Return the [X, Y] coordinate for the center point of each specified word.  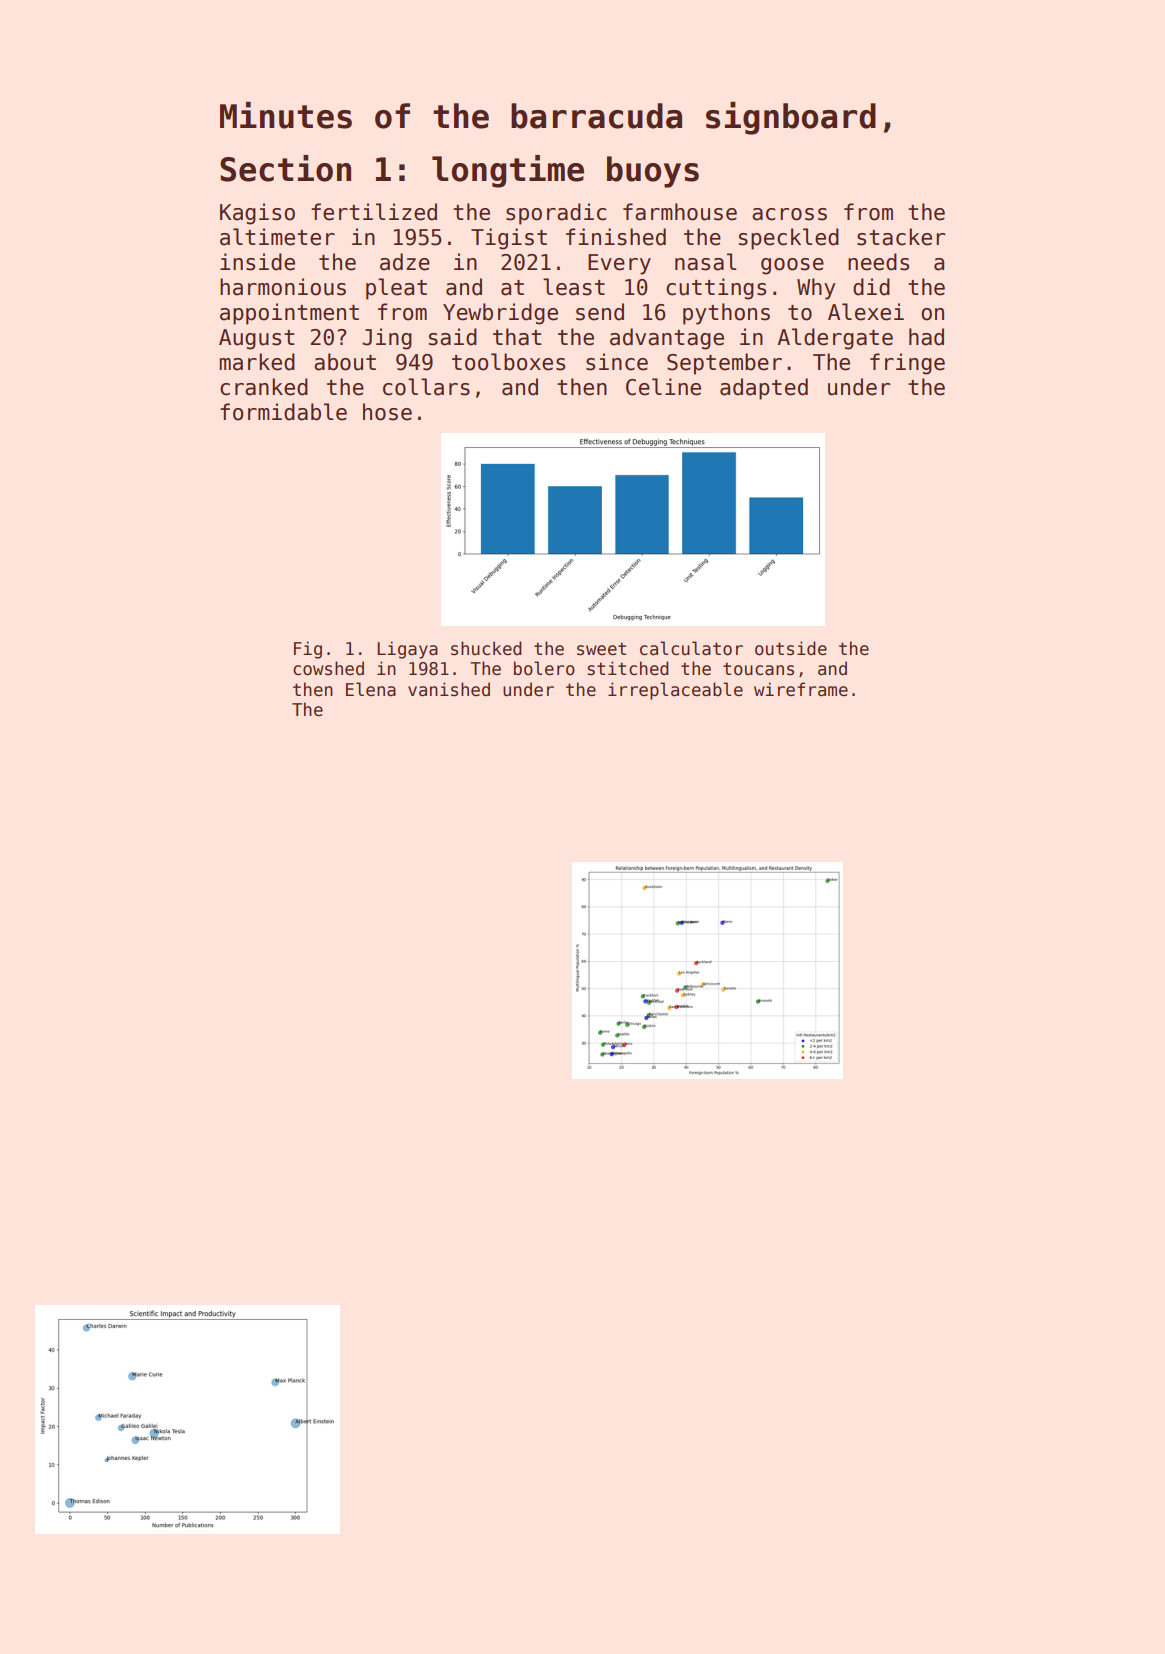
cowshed [328, 668]
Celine [663, 387]
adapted [764, 389]
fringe [907, 364]
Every [619, 264]
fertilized [374, 212]
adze [405, 262]
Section [285, 168]
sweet [601, 649]
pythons [726, 314]
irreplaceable [675, 691]
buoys [653, 172]
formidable [283, 412]
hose [387, 412]
